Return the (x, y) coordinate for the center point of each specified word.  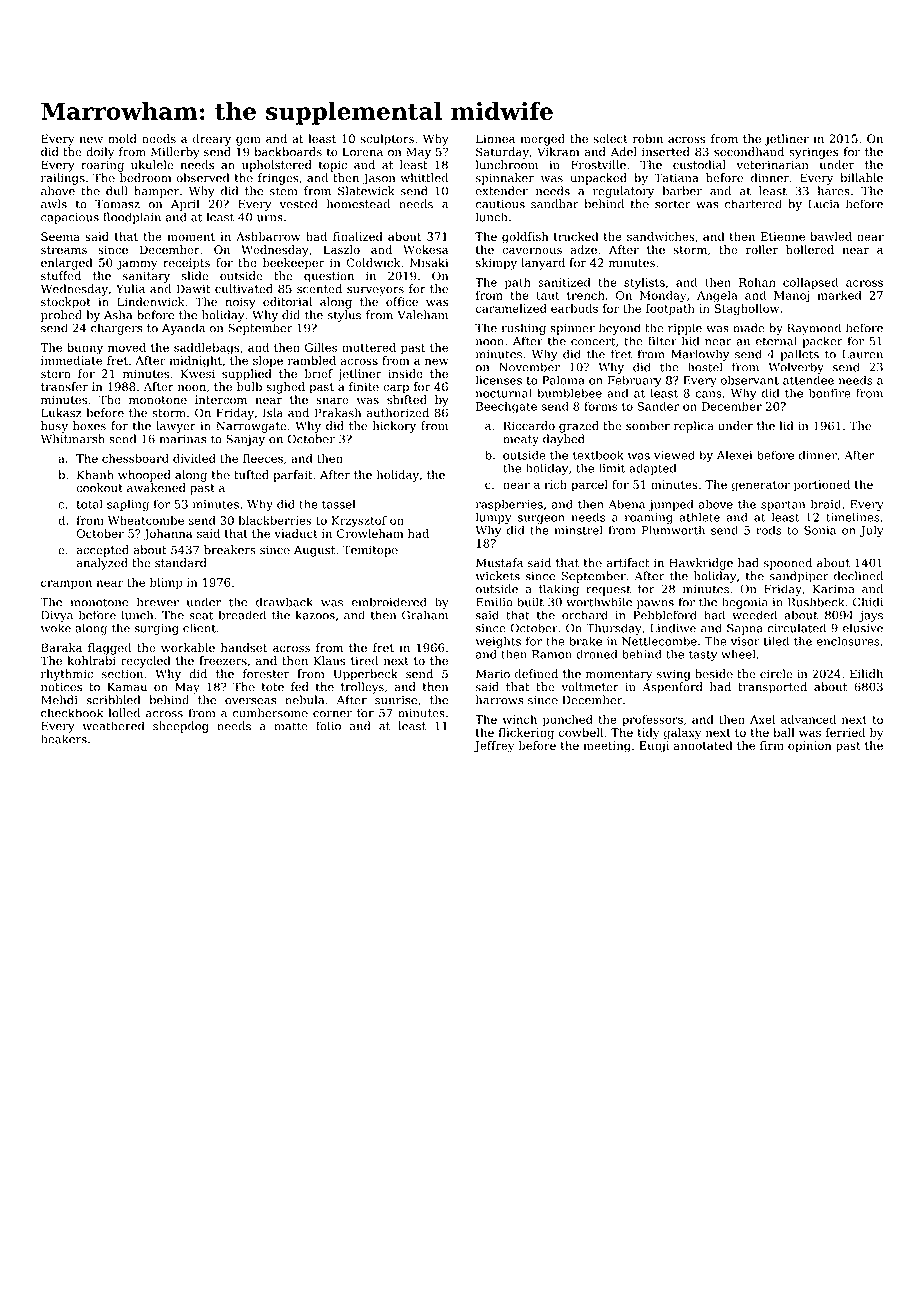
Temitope (370, 551)
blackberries (274, 520)
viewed (674, 455)
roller (762, 250)
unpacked (598, 179)
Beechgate (506, 407)
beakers (64, 739)
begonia (745, 603)
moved (127, 347)
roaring (102, 166)
